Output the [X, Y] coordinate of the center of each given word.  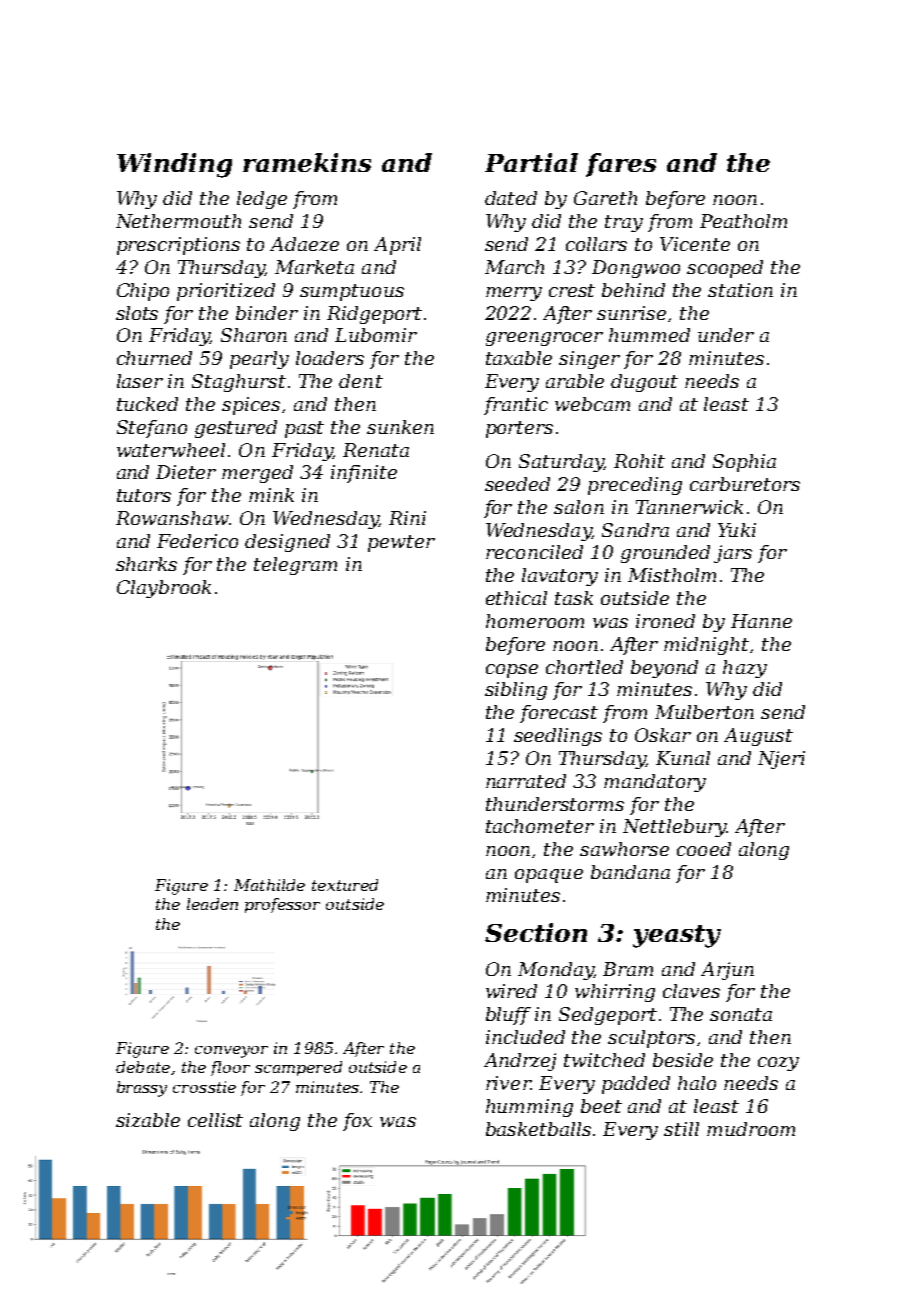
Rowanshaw [172, 518]
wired [511, 991]
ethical [516, 598]
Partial [531, 162]
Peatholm [743, 221]
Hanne [761, 621]
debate [143, 1067]
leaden [212, 904]
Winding [174, 165]
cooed [704, 849]
